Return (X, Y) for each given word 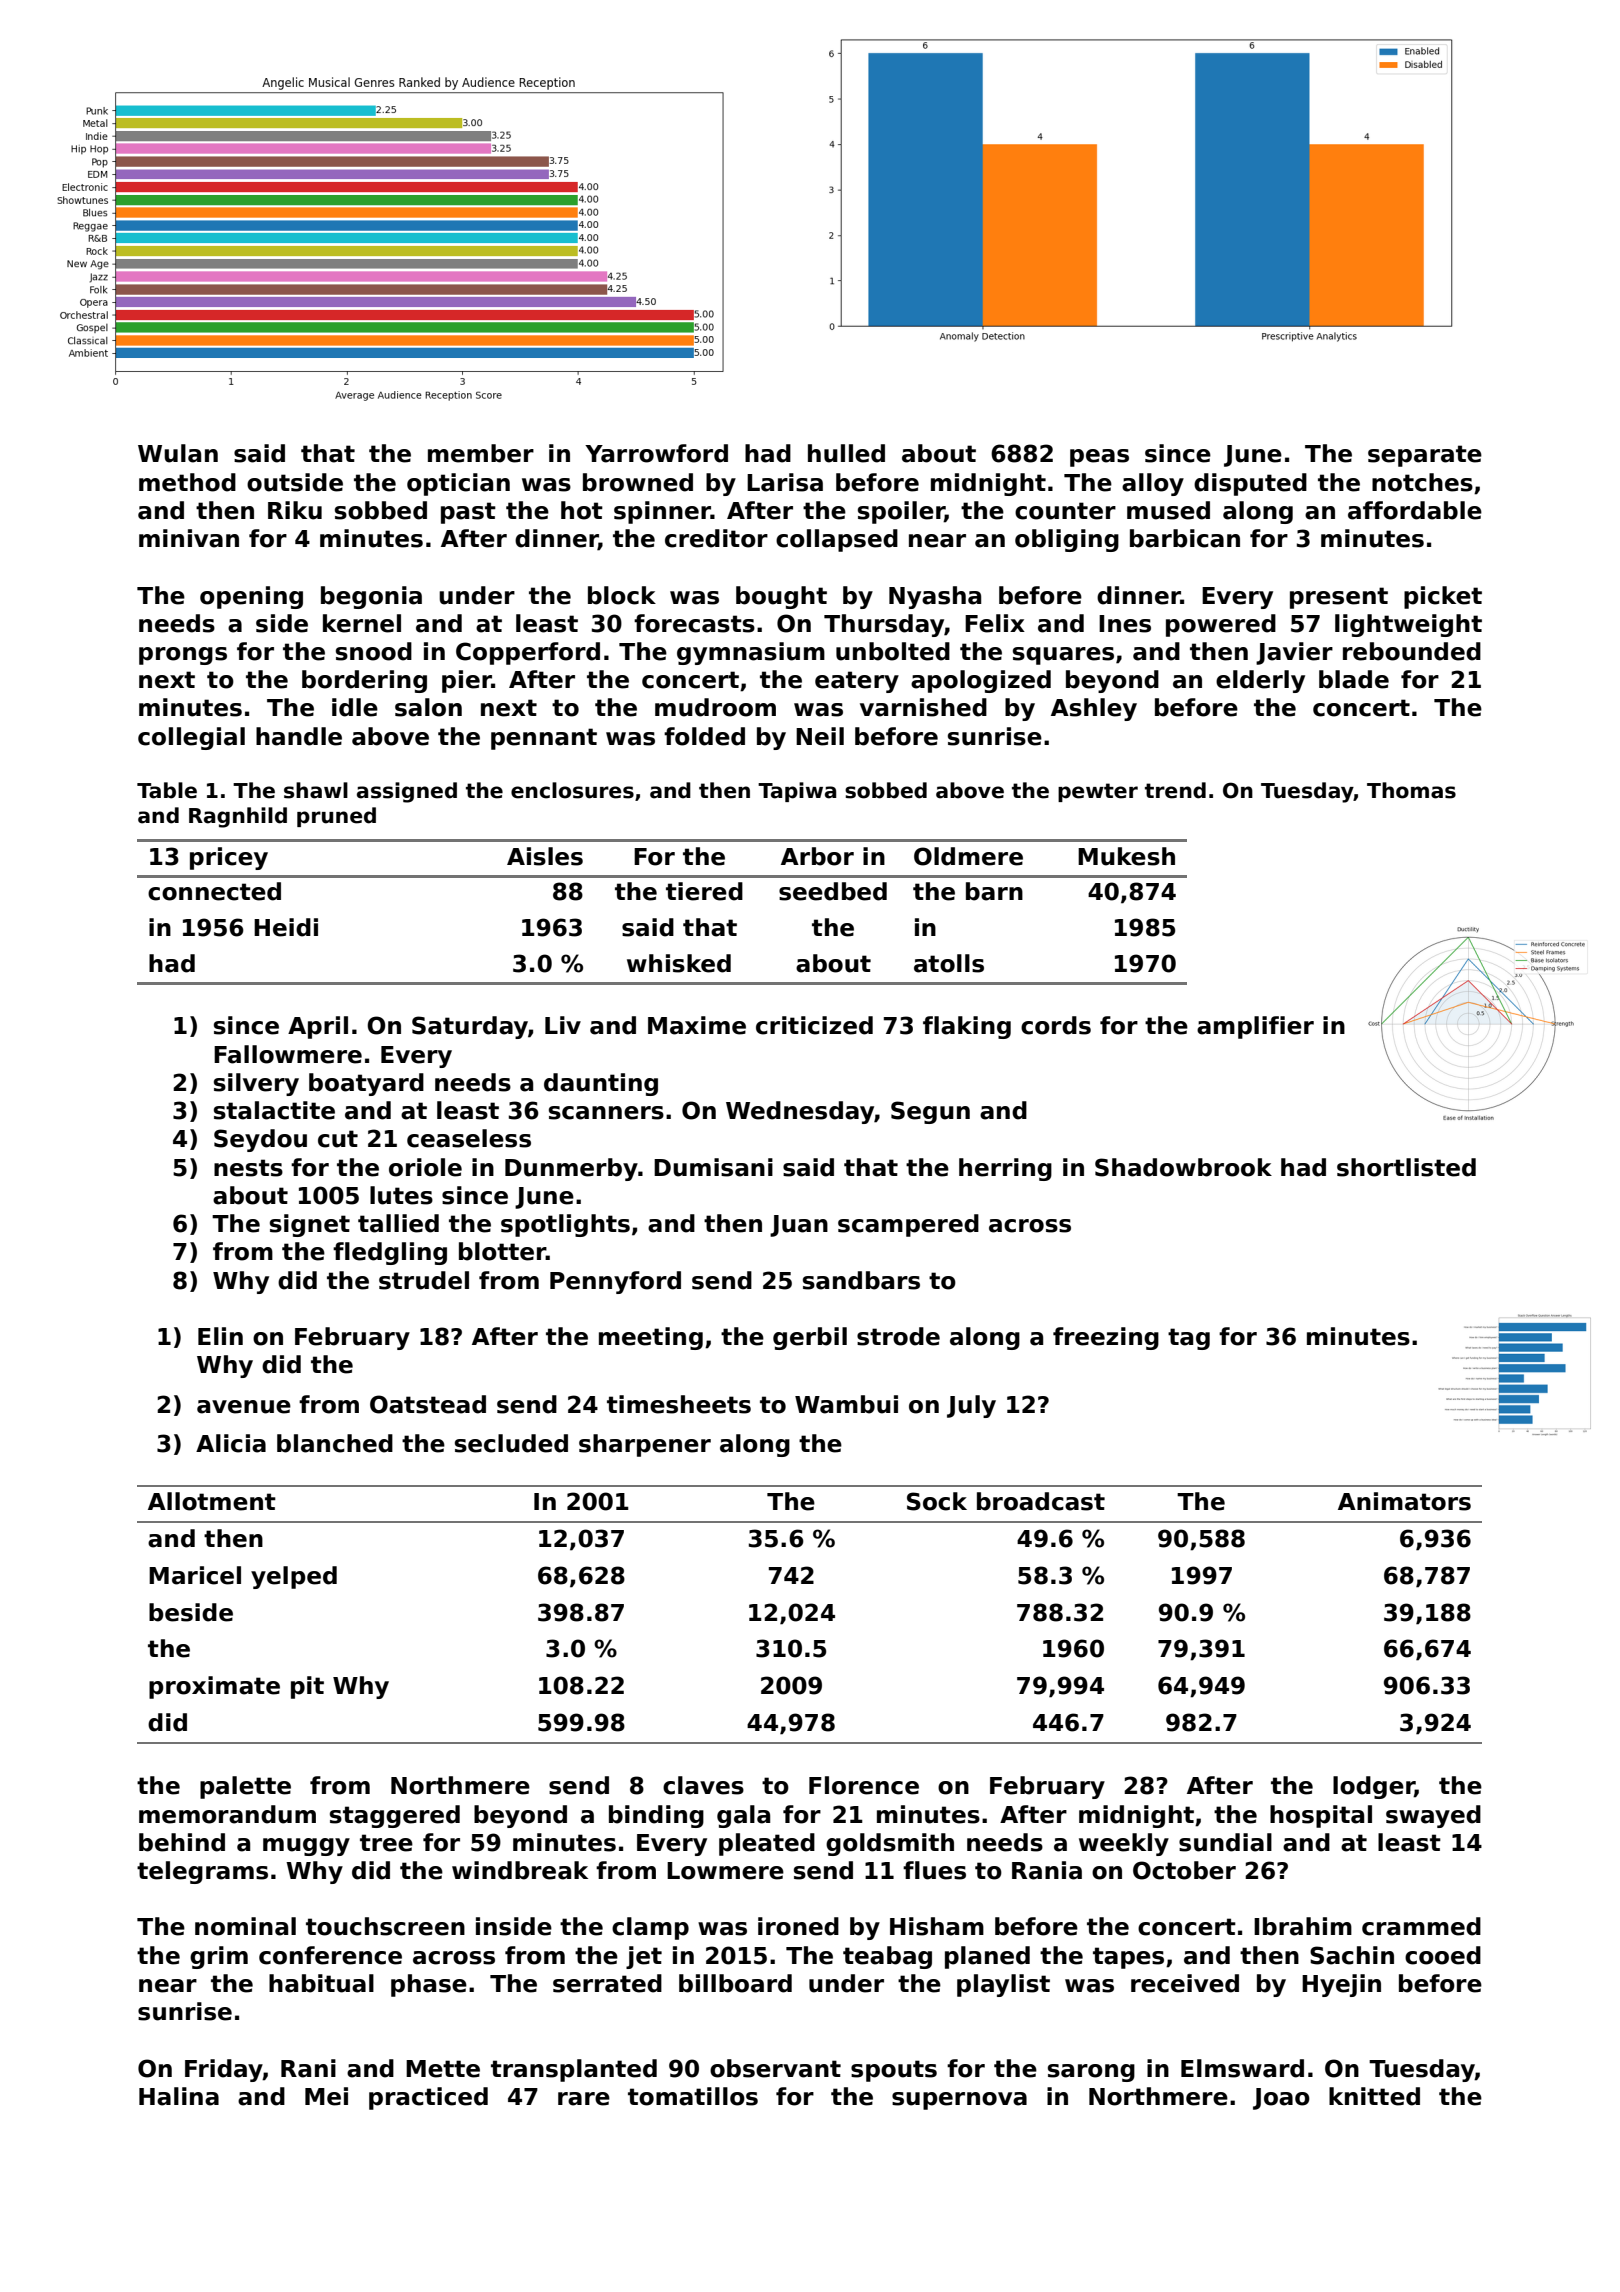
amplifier (1255, 1027)
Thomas (1411, 790)
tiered (704, 891)
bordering (364, 681)
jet (644, 1957)
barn (994, 891)
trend (1175, 790)
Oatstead (428, 1404)
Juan (799, 1226)
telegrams (202, 1872)
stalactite (274, 1110)
